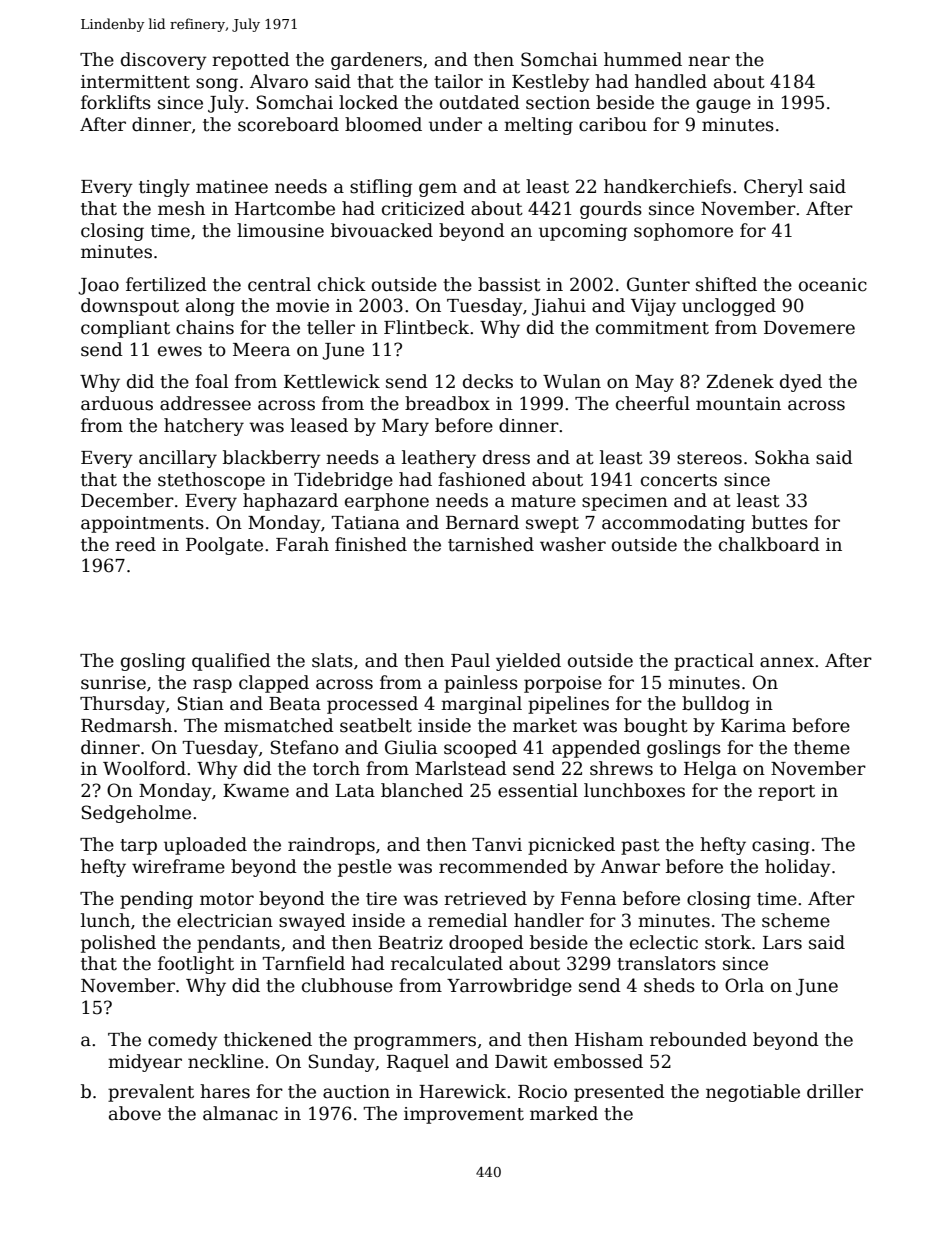  Describe the element at coordinates (372, 705) in the document. I see `processed` at that location.
